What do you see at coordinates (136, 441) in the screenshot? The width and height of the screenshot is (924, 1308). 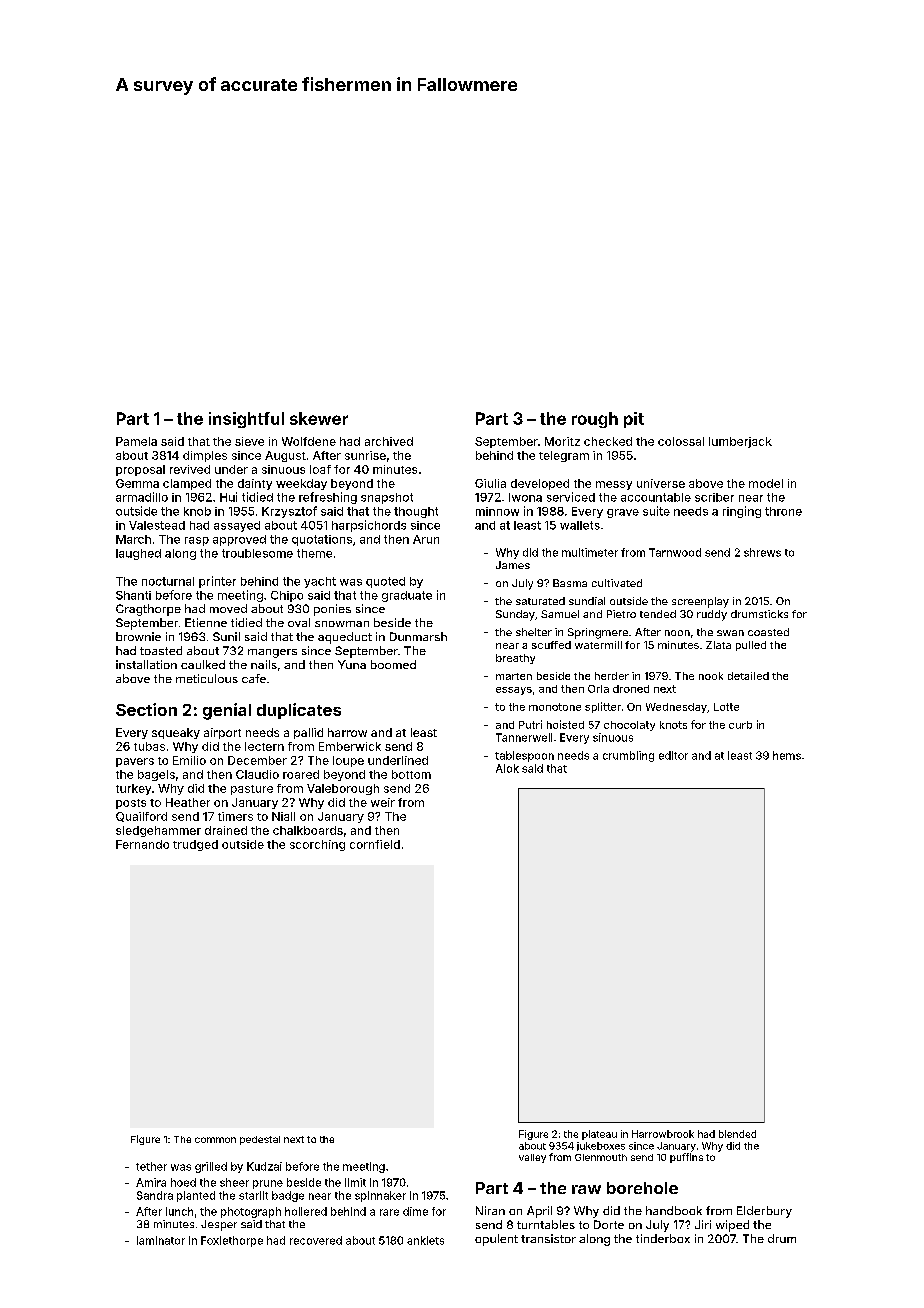 I see `Pamela` at bounding box center [136, 441].
